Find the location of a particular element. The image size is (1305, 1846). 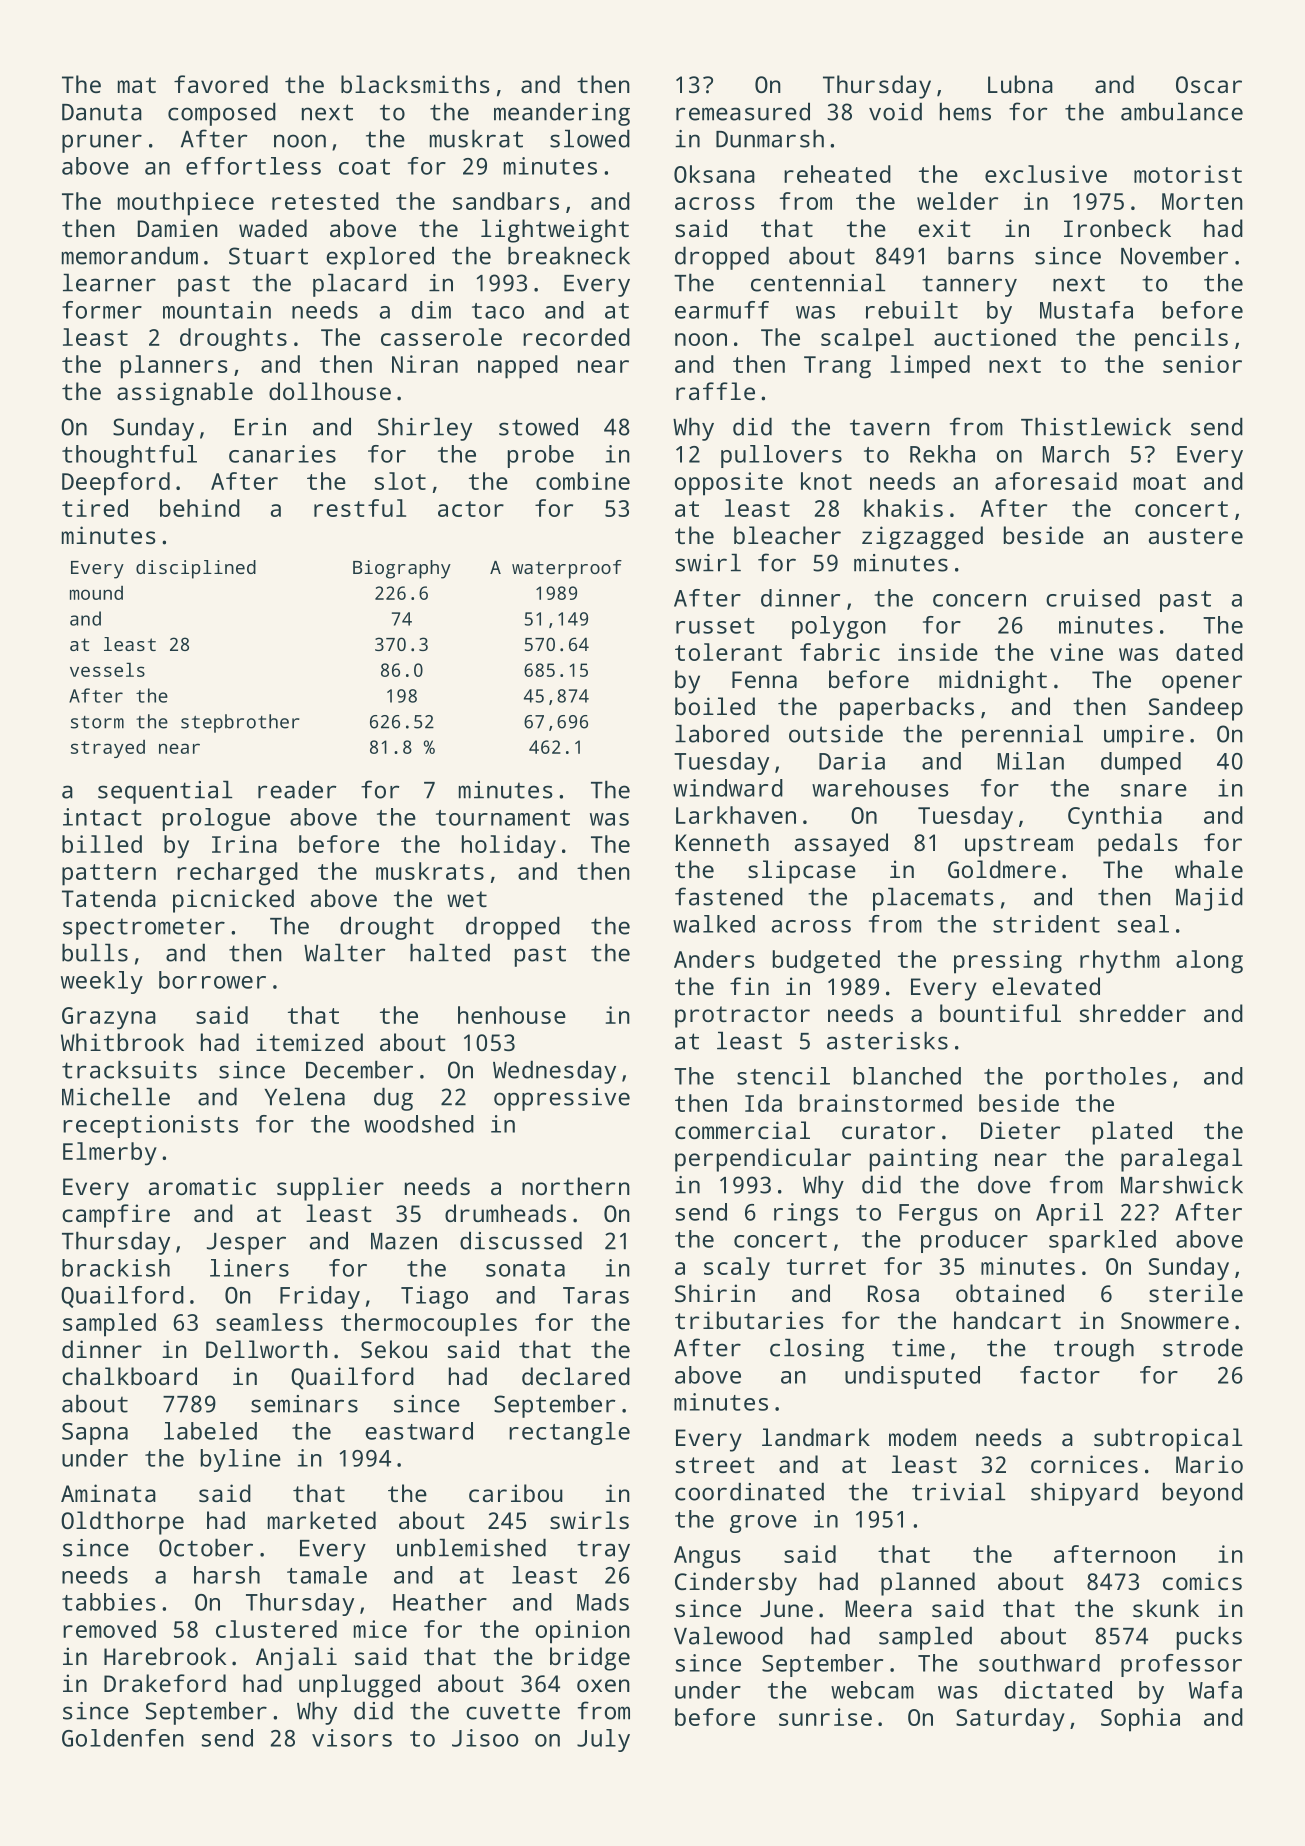

visors is located at coordinates (352, 1738).
